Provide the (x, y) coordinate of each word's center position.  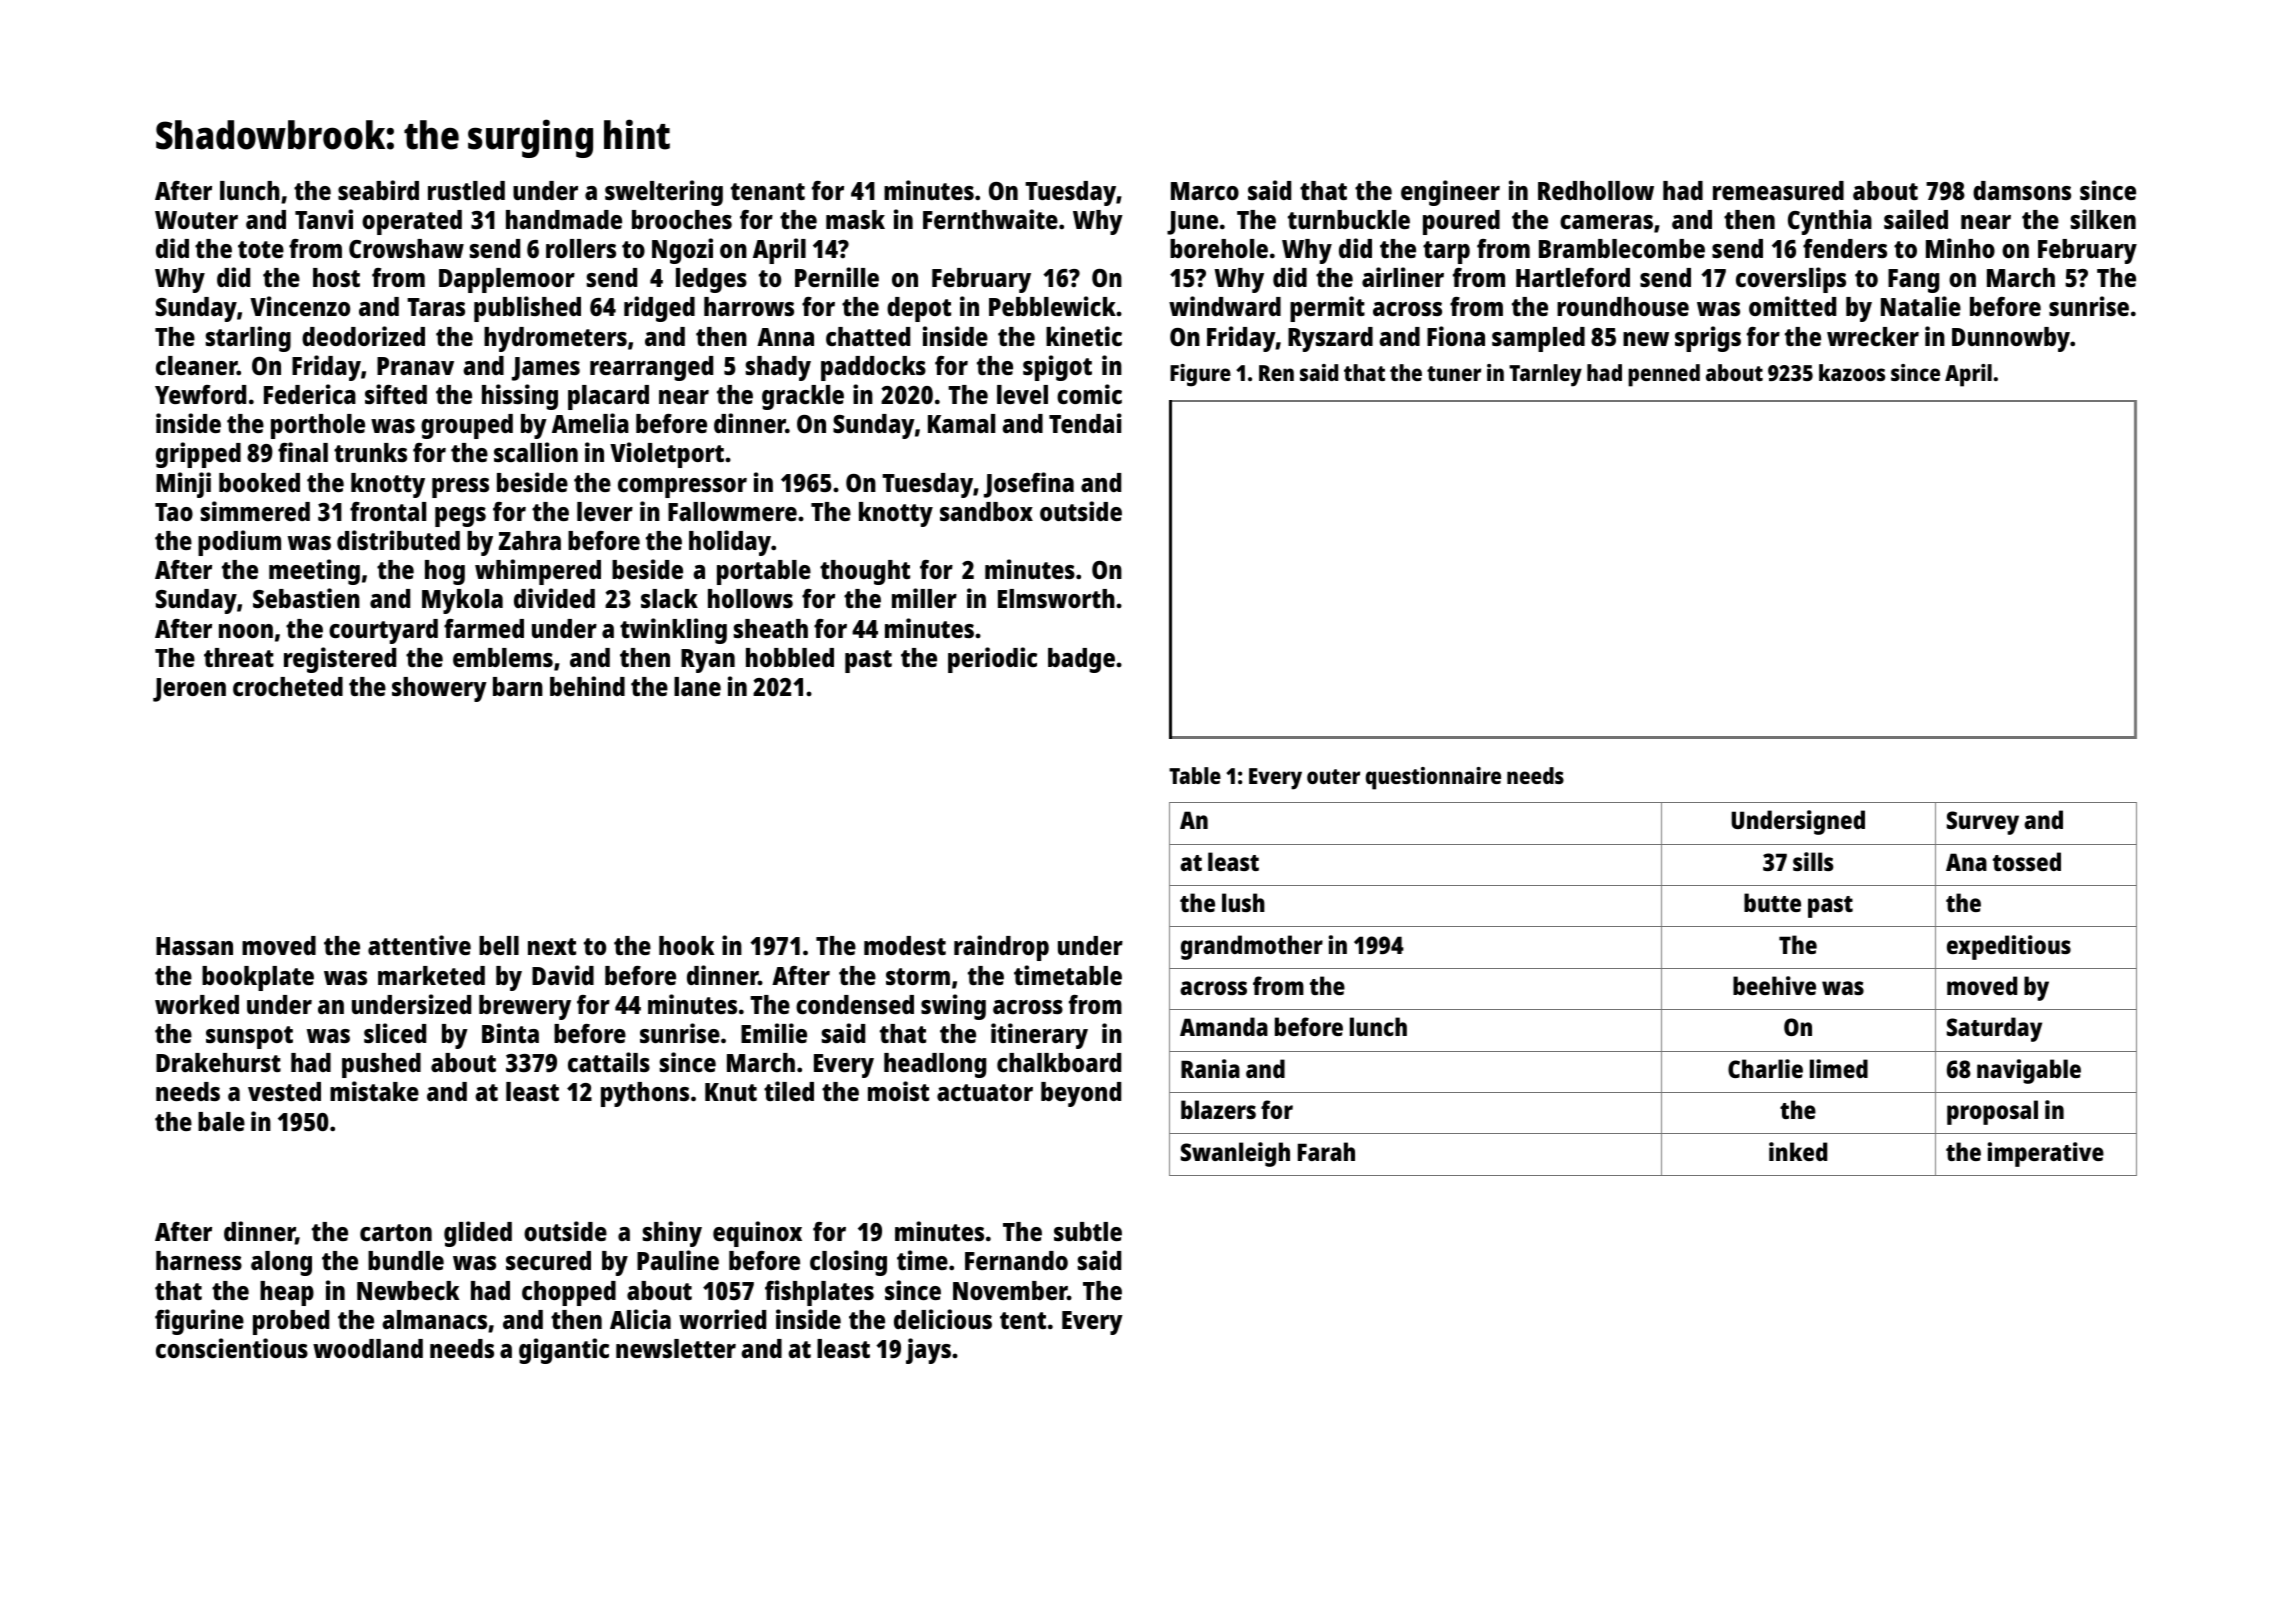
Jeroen (189, 690)
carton (396, 1232)
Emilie (774, 1033)
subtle (1088, 1231)
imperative (2046, 1154)
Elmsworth (1056, 598)
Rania (1210, 1068)
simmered (255, 511)
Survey (1983, 823)
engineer (1450, 193)
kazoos (1852, 372)
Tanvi (324, 219)
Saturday (1994, 1029)
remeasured (1778, 190)
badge (1081, 660)
